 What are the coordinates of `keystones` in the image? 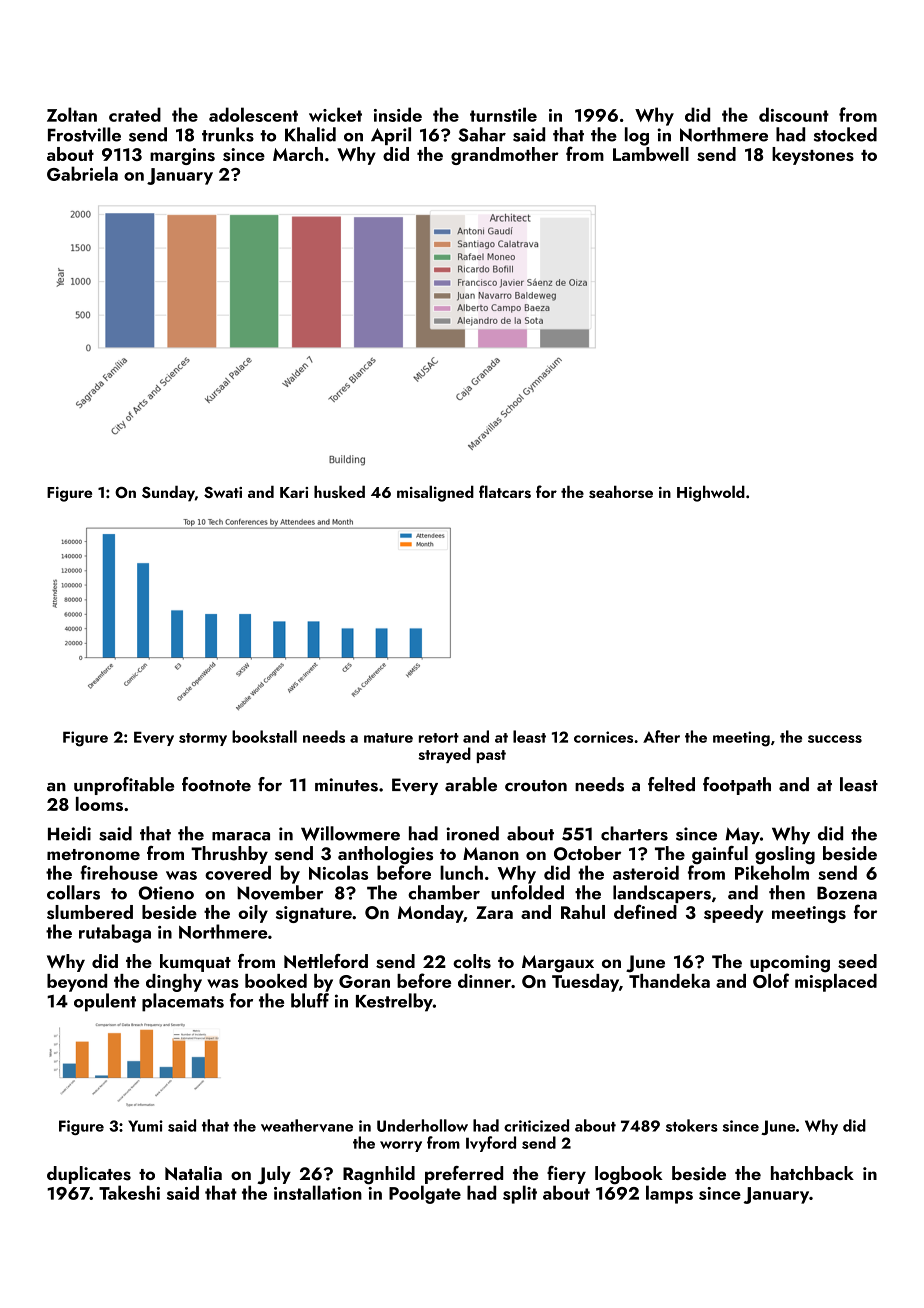 It's located at (813, 156).
